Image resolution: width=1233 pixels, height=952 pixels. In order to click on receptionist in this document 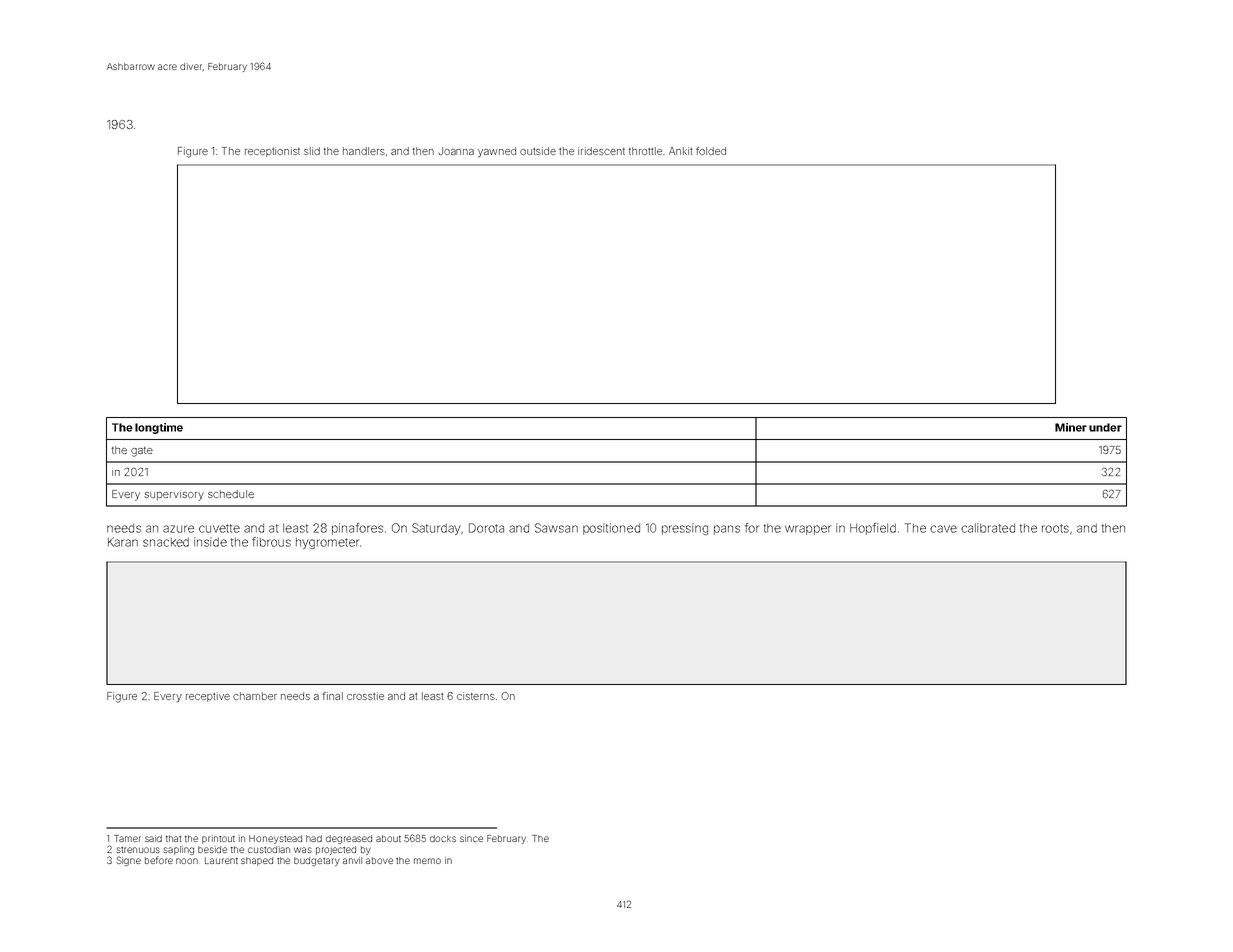, I will do `click(272, 152)`.
